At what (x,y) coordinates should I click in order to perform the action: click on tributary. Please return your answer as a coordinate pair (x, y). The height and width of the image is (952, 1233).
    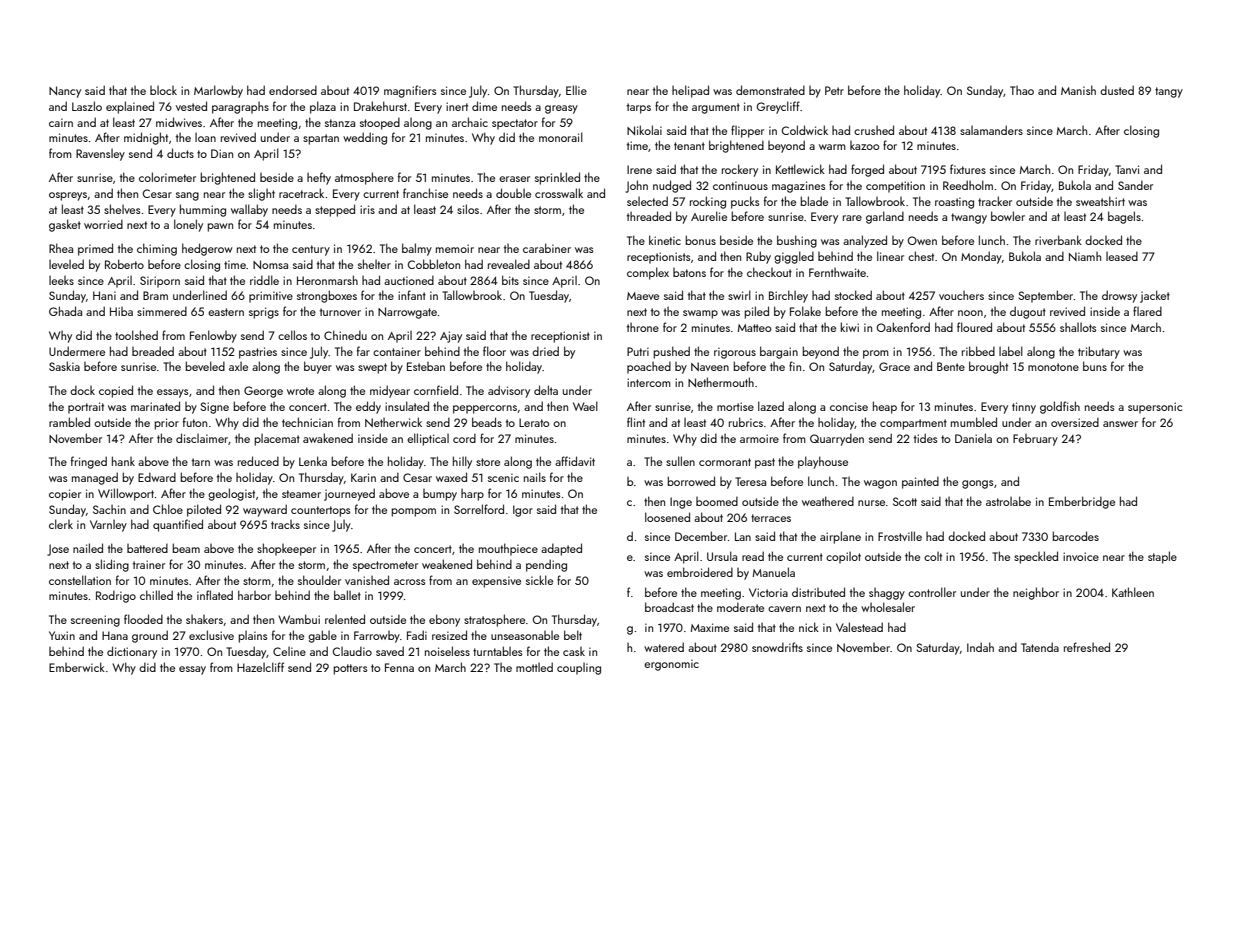
    Looking at the image, I should click on (1099, 352).
